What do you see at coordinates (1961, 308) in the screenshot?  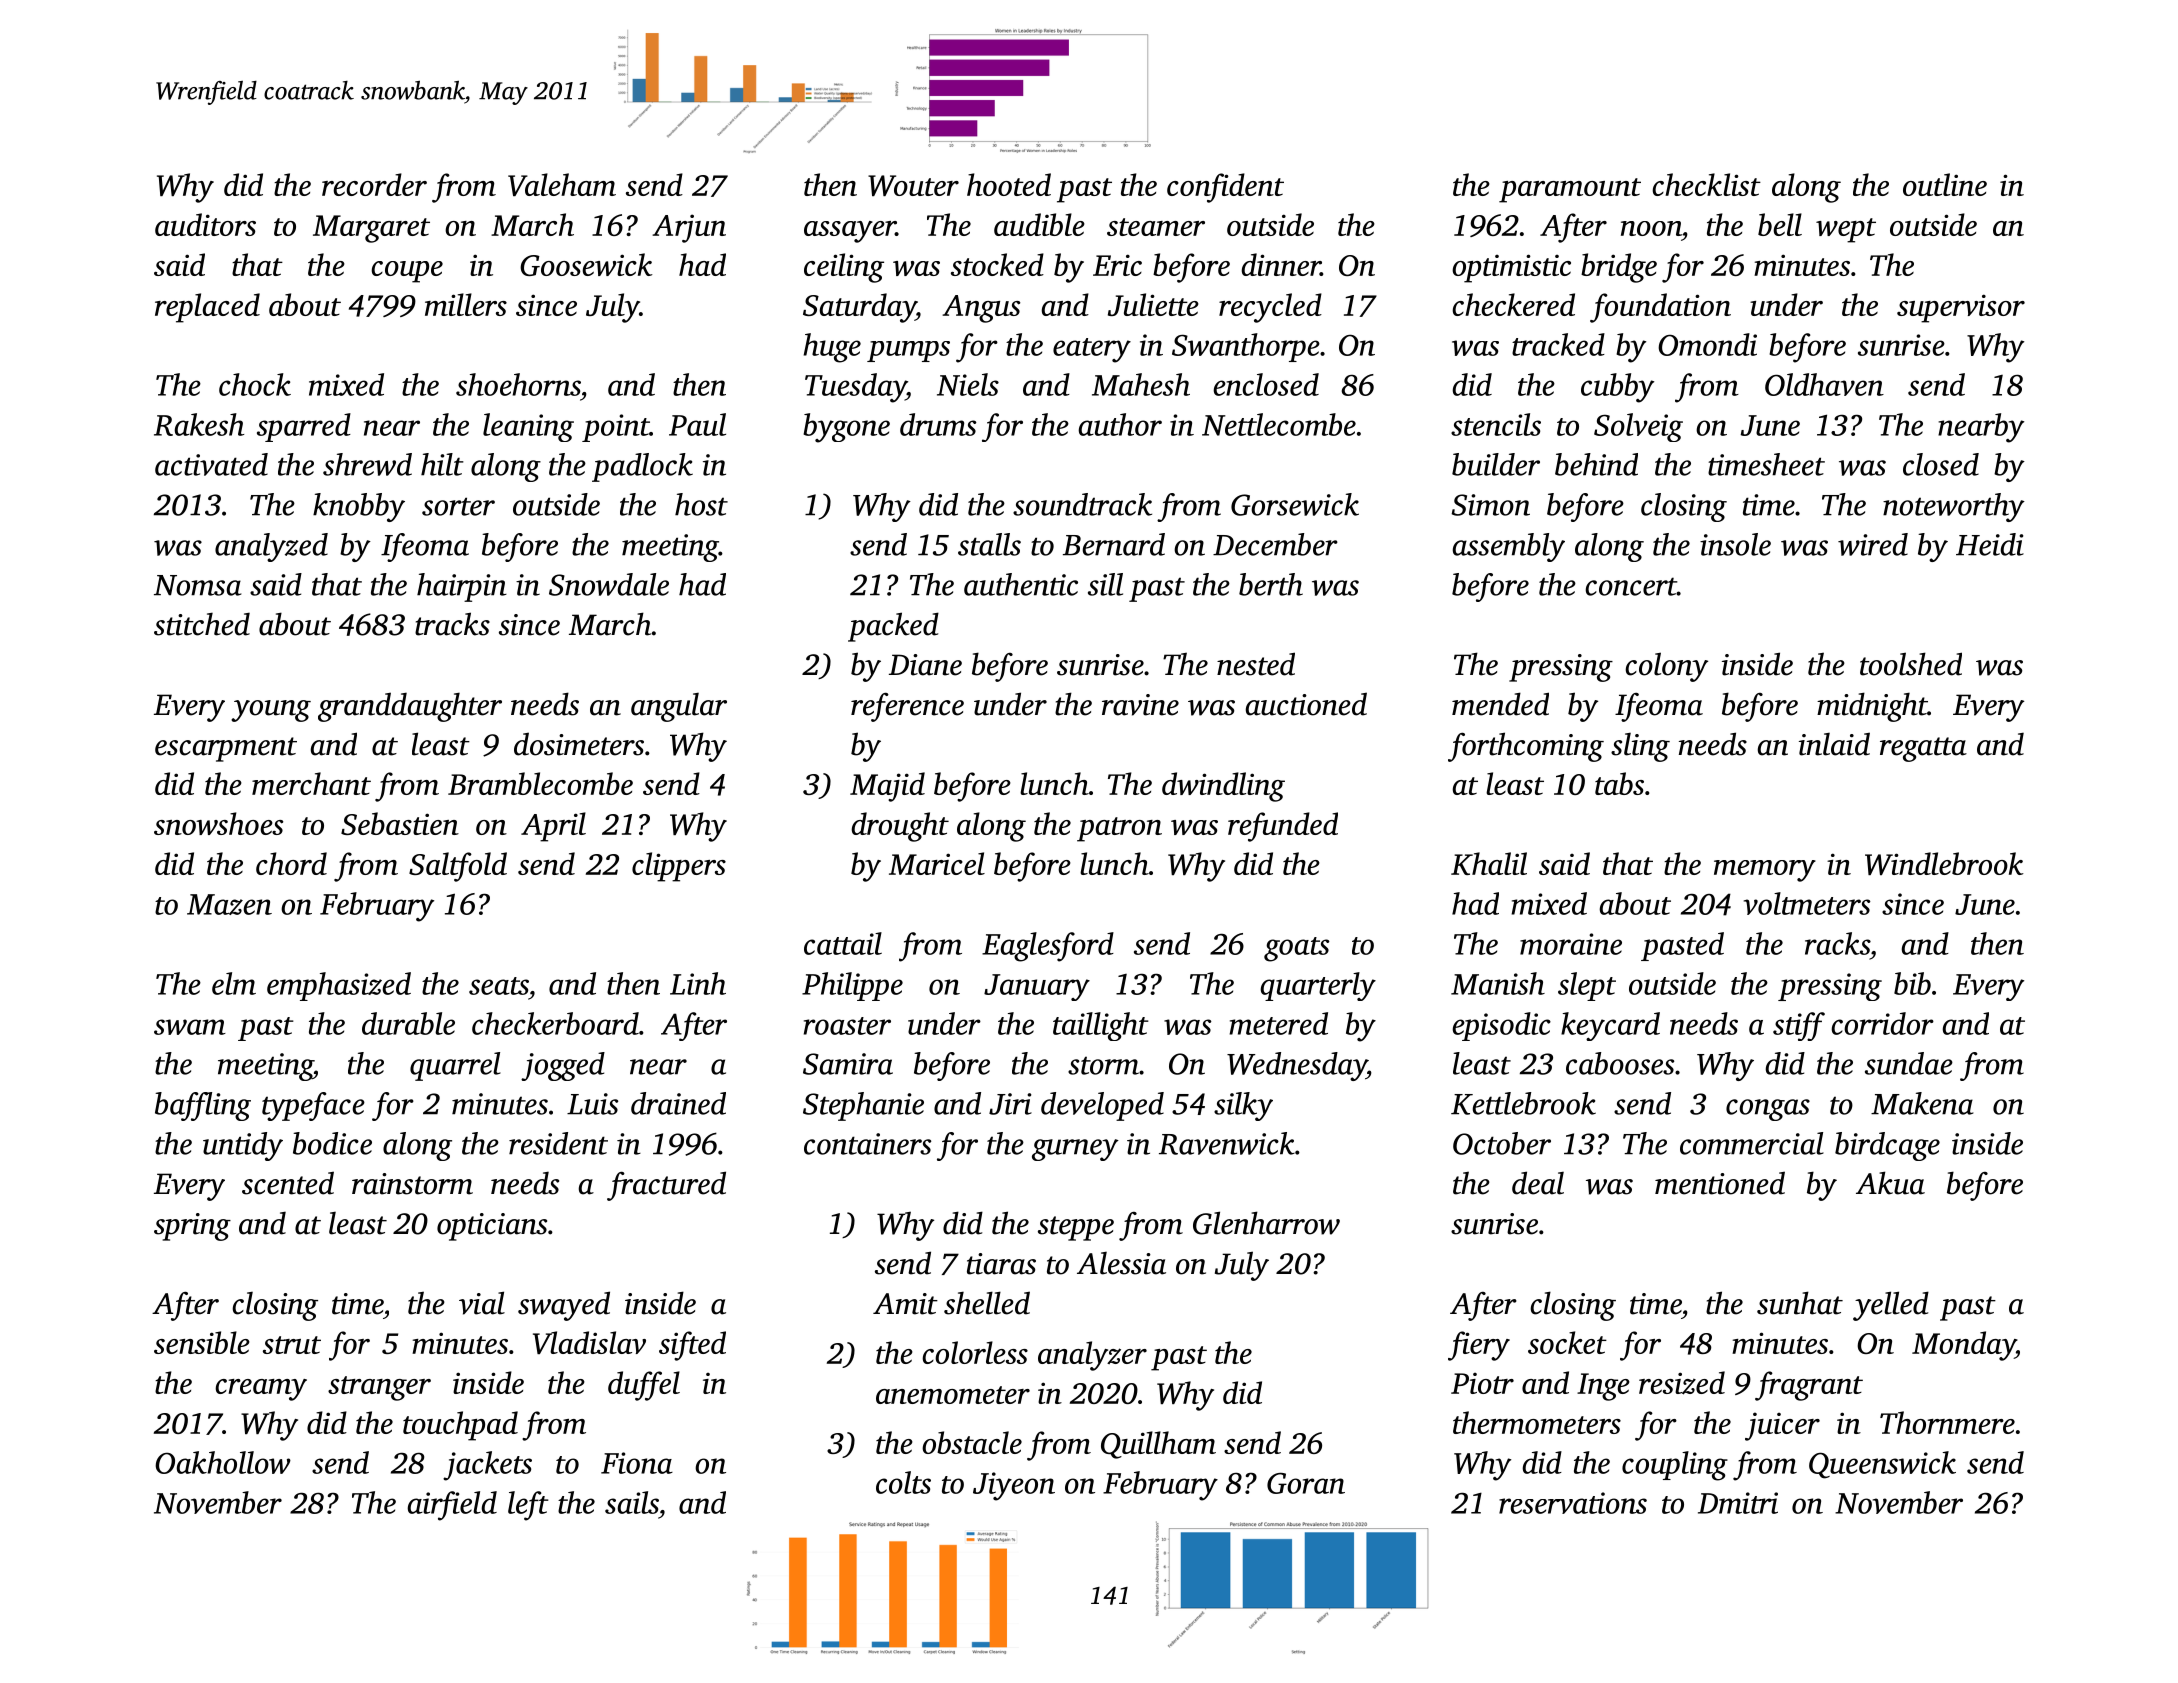 I see `supervisor` at bounding box center [1961, 308].
